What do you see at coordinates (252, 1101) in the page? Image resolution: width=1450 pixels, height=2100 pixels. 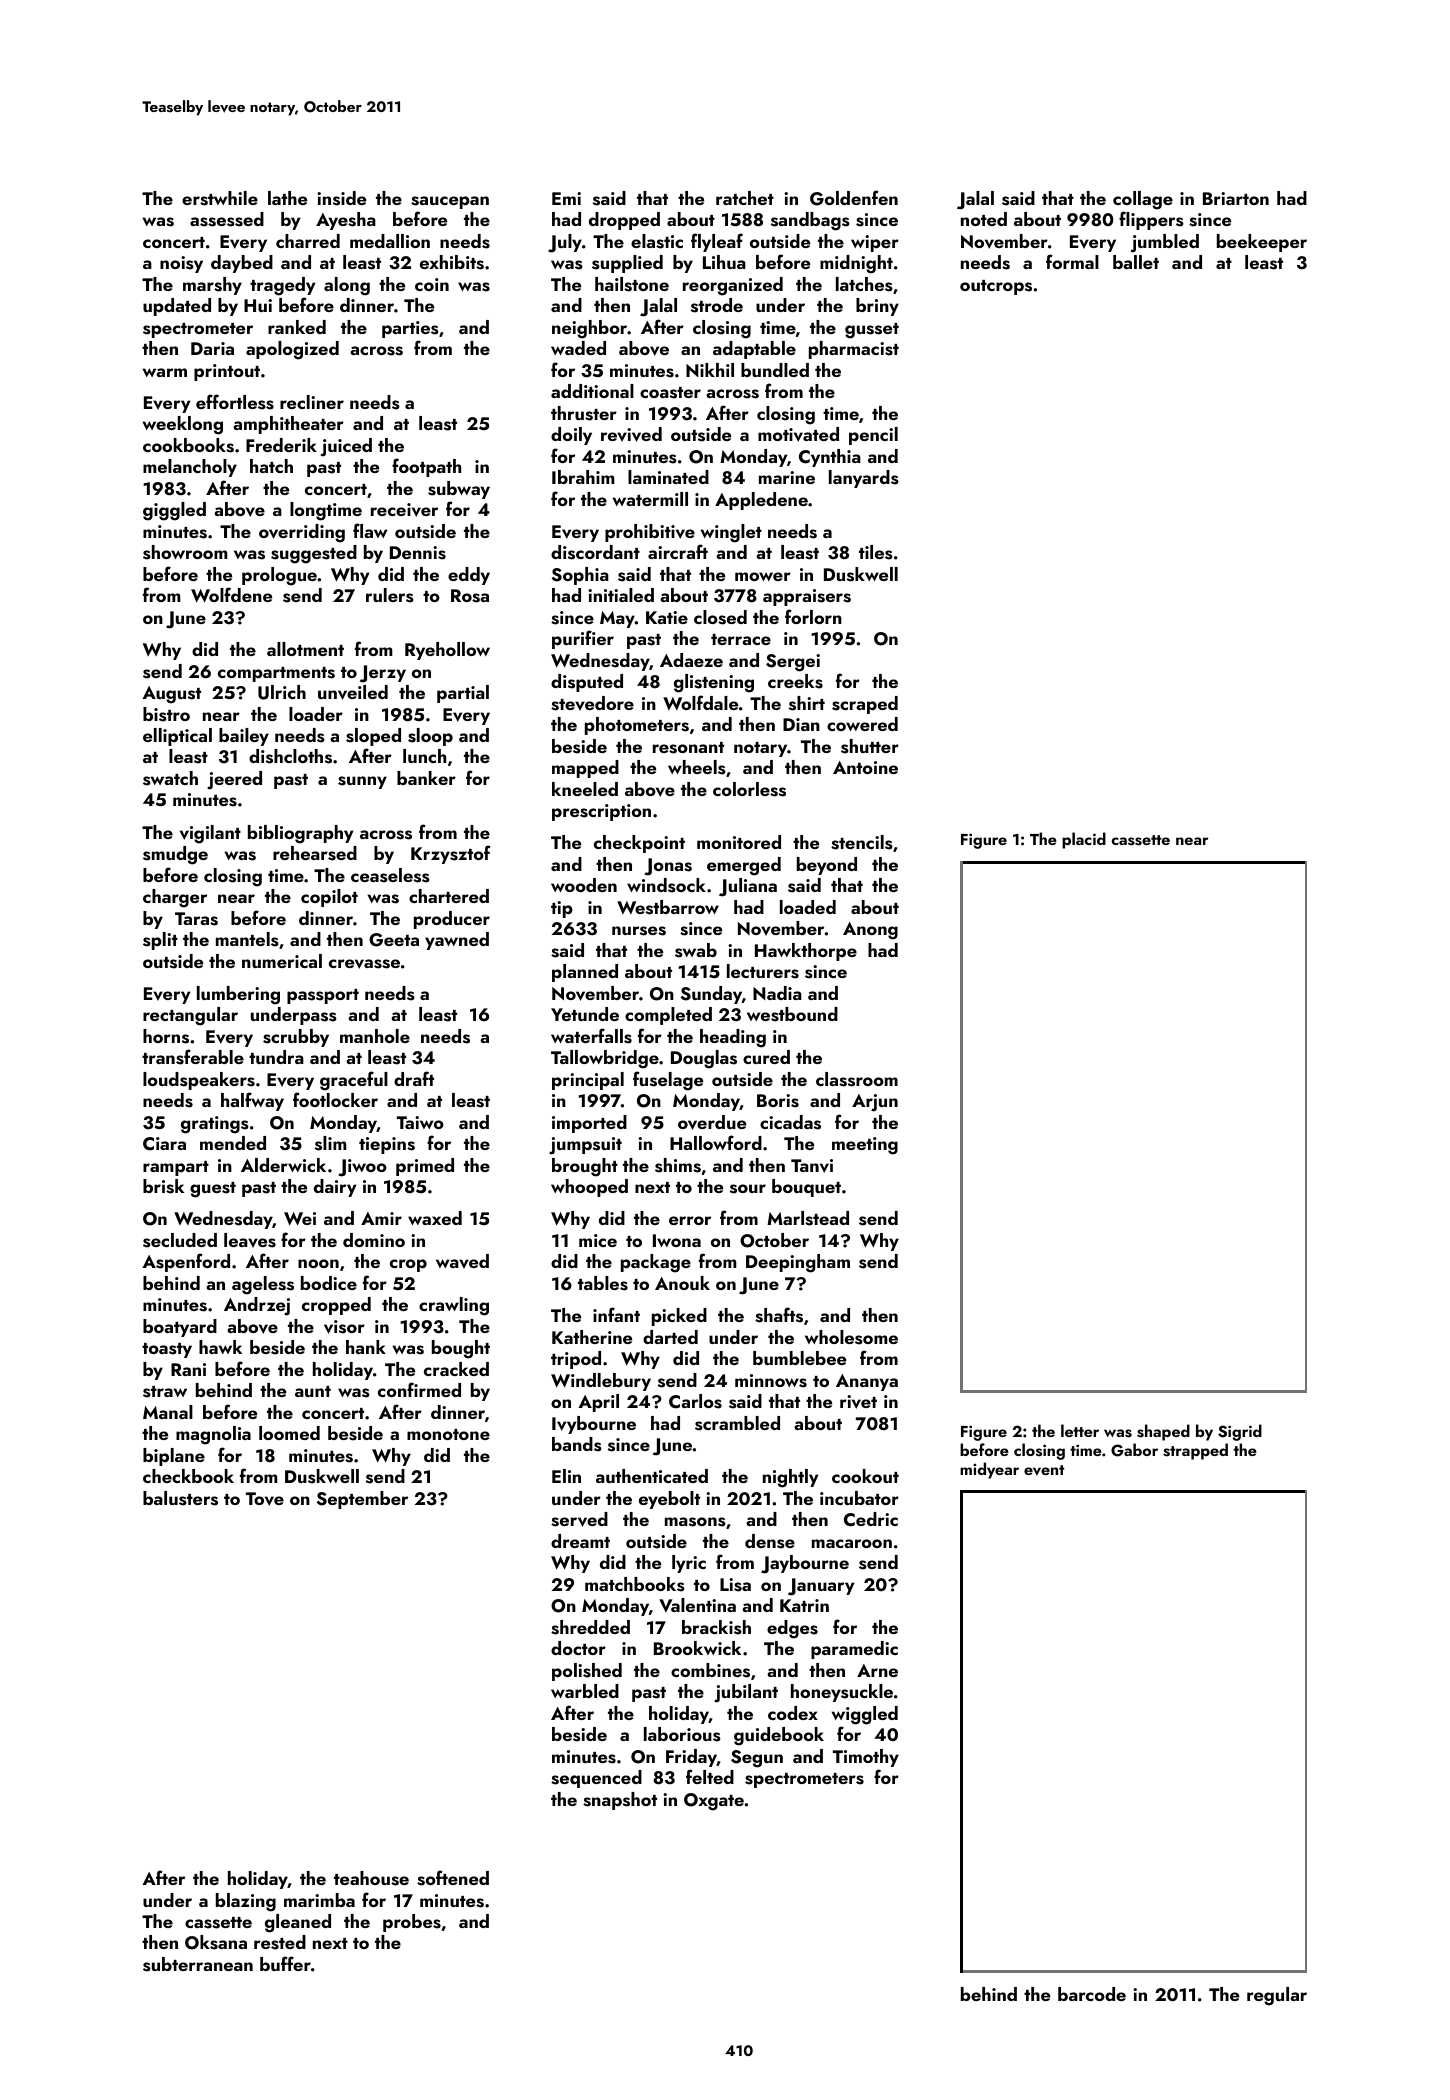 I see `halfway` at bounding box center [252, 1101].
